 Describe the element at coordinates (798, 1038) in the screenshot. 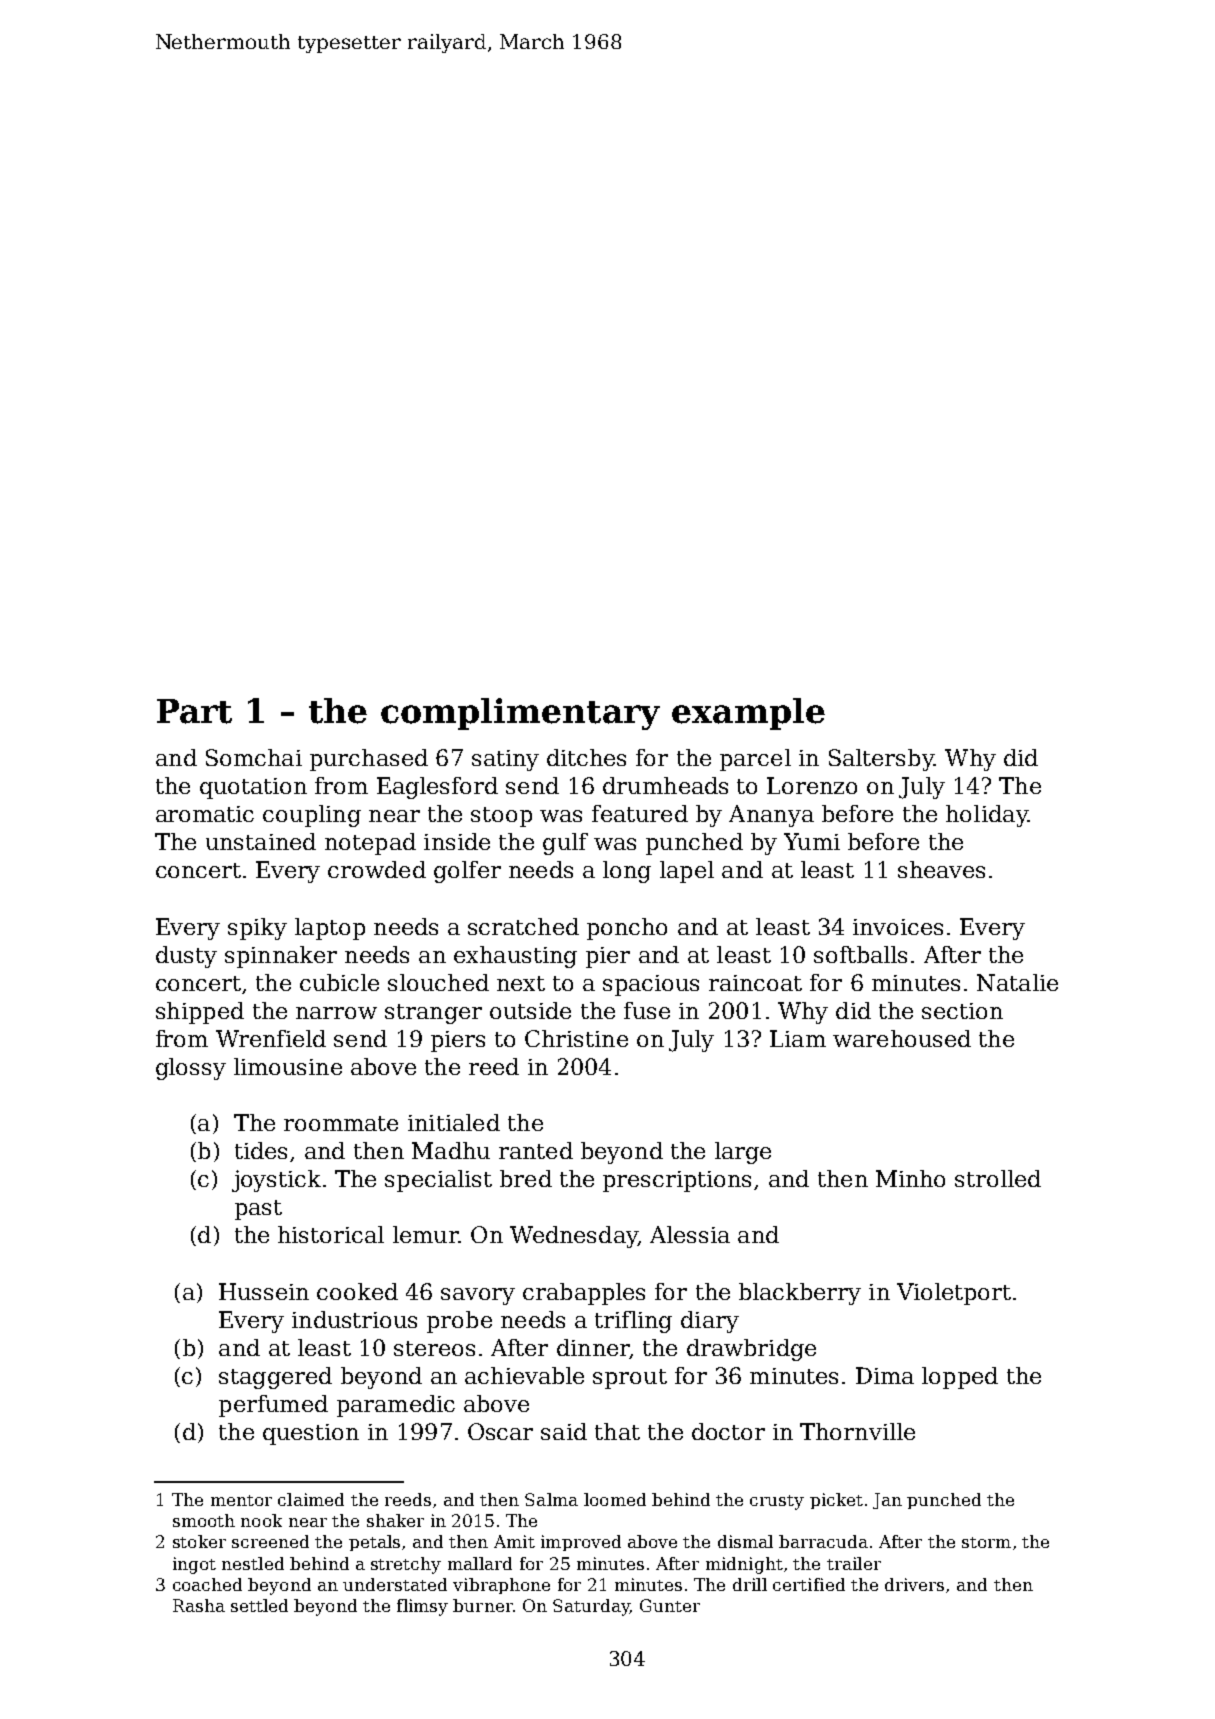

I see `Liam` at that location.
